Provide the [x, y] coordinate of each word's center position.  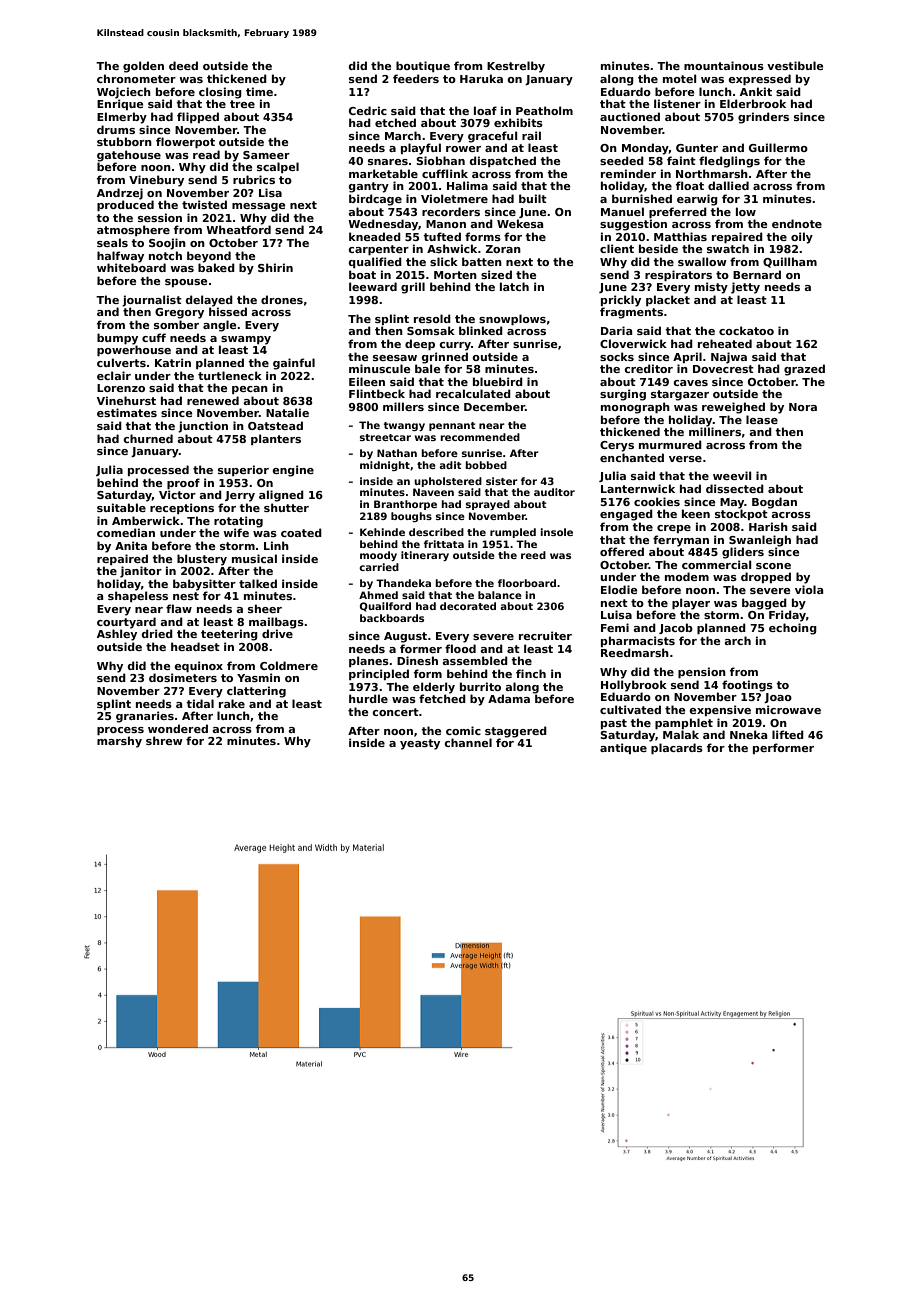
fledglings [729, 162]
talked [258, 583]
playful [421, 149]
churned [148, 438]
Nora [803, 407]
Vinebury [156, 181]
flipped [198, 117]
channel [468, 742]
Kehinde [382, 532]
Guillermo [778, 147]
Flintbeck [377, 393]
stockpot [741, 514]
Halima [467, 185]
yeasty [420, 744]
